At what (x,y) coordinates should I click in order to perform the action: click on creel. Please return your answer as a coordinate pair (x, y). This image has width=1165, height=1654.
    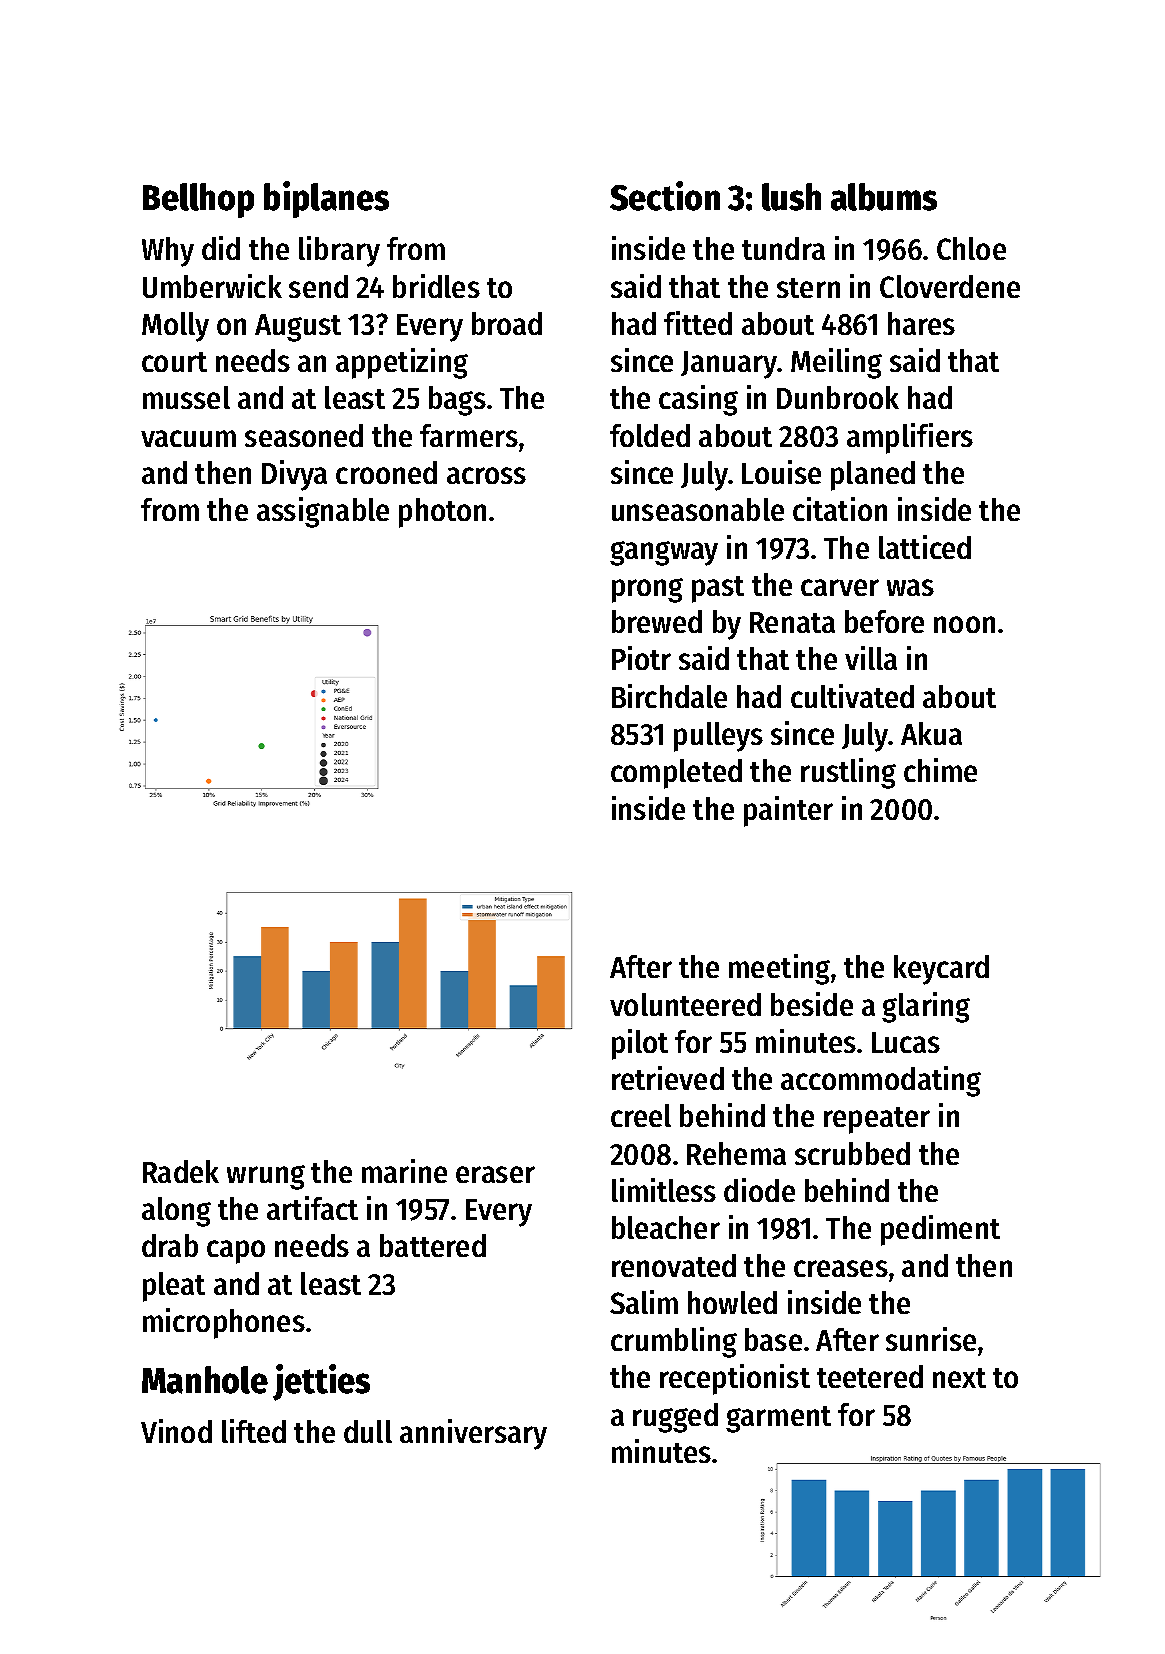
    Looking at the image, I should click on (641, 1115).
